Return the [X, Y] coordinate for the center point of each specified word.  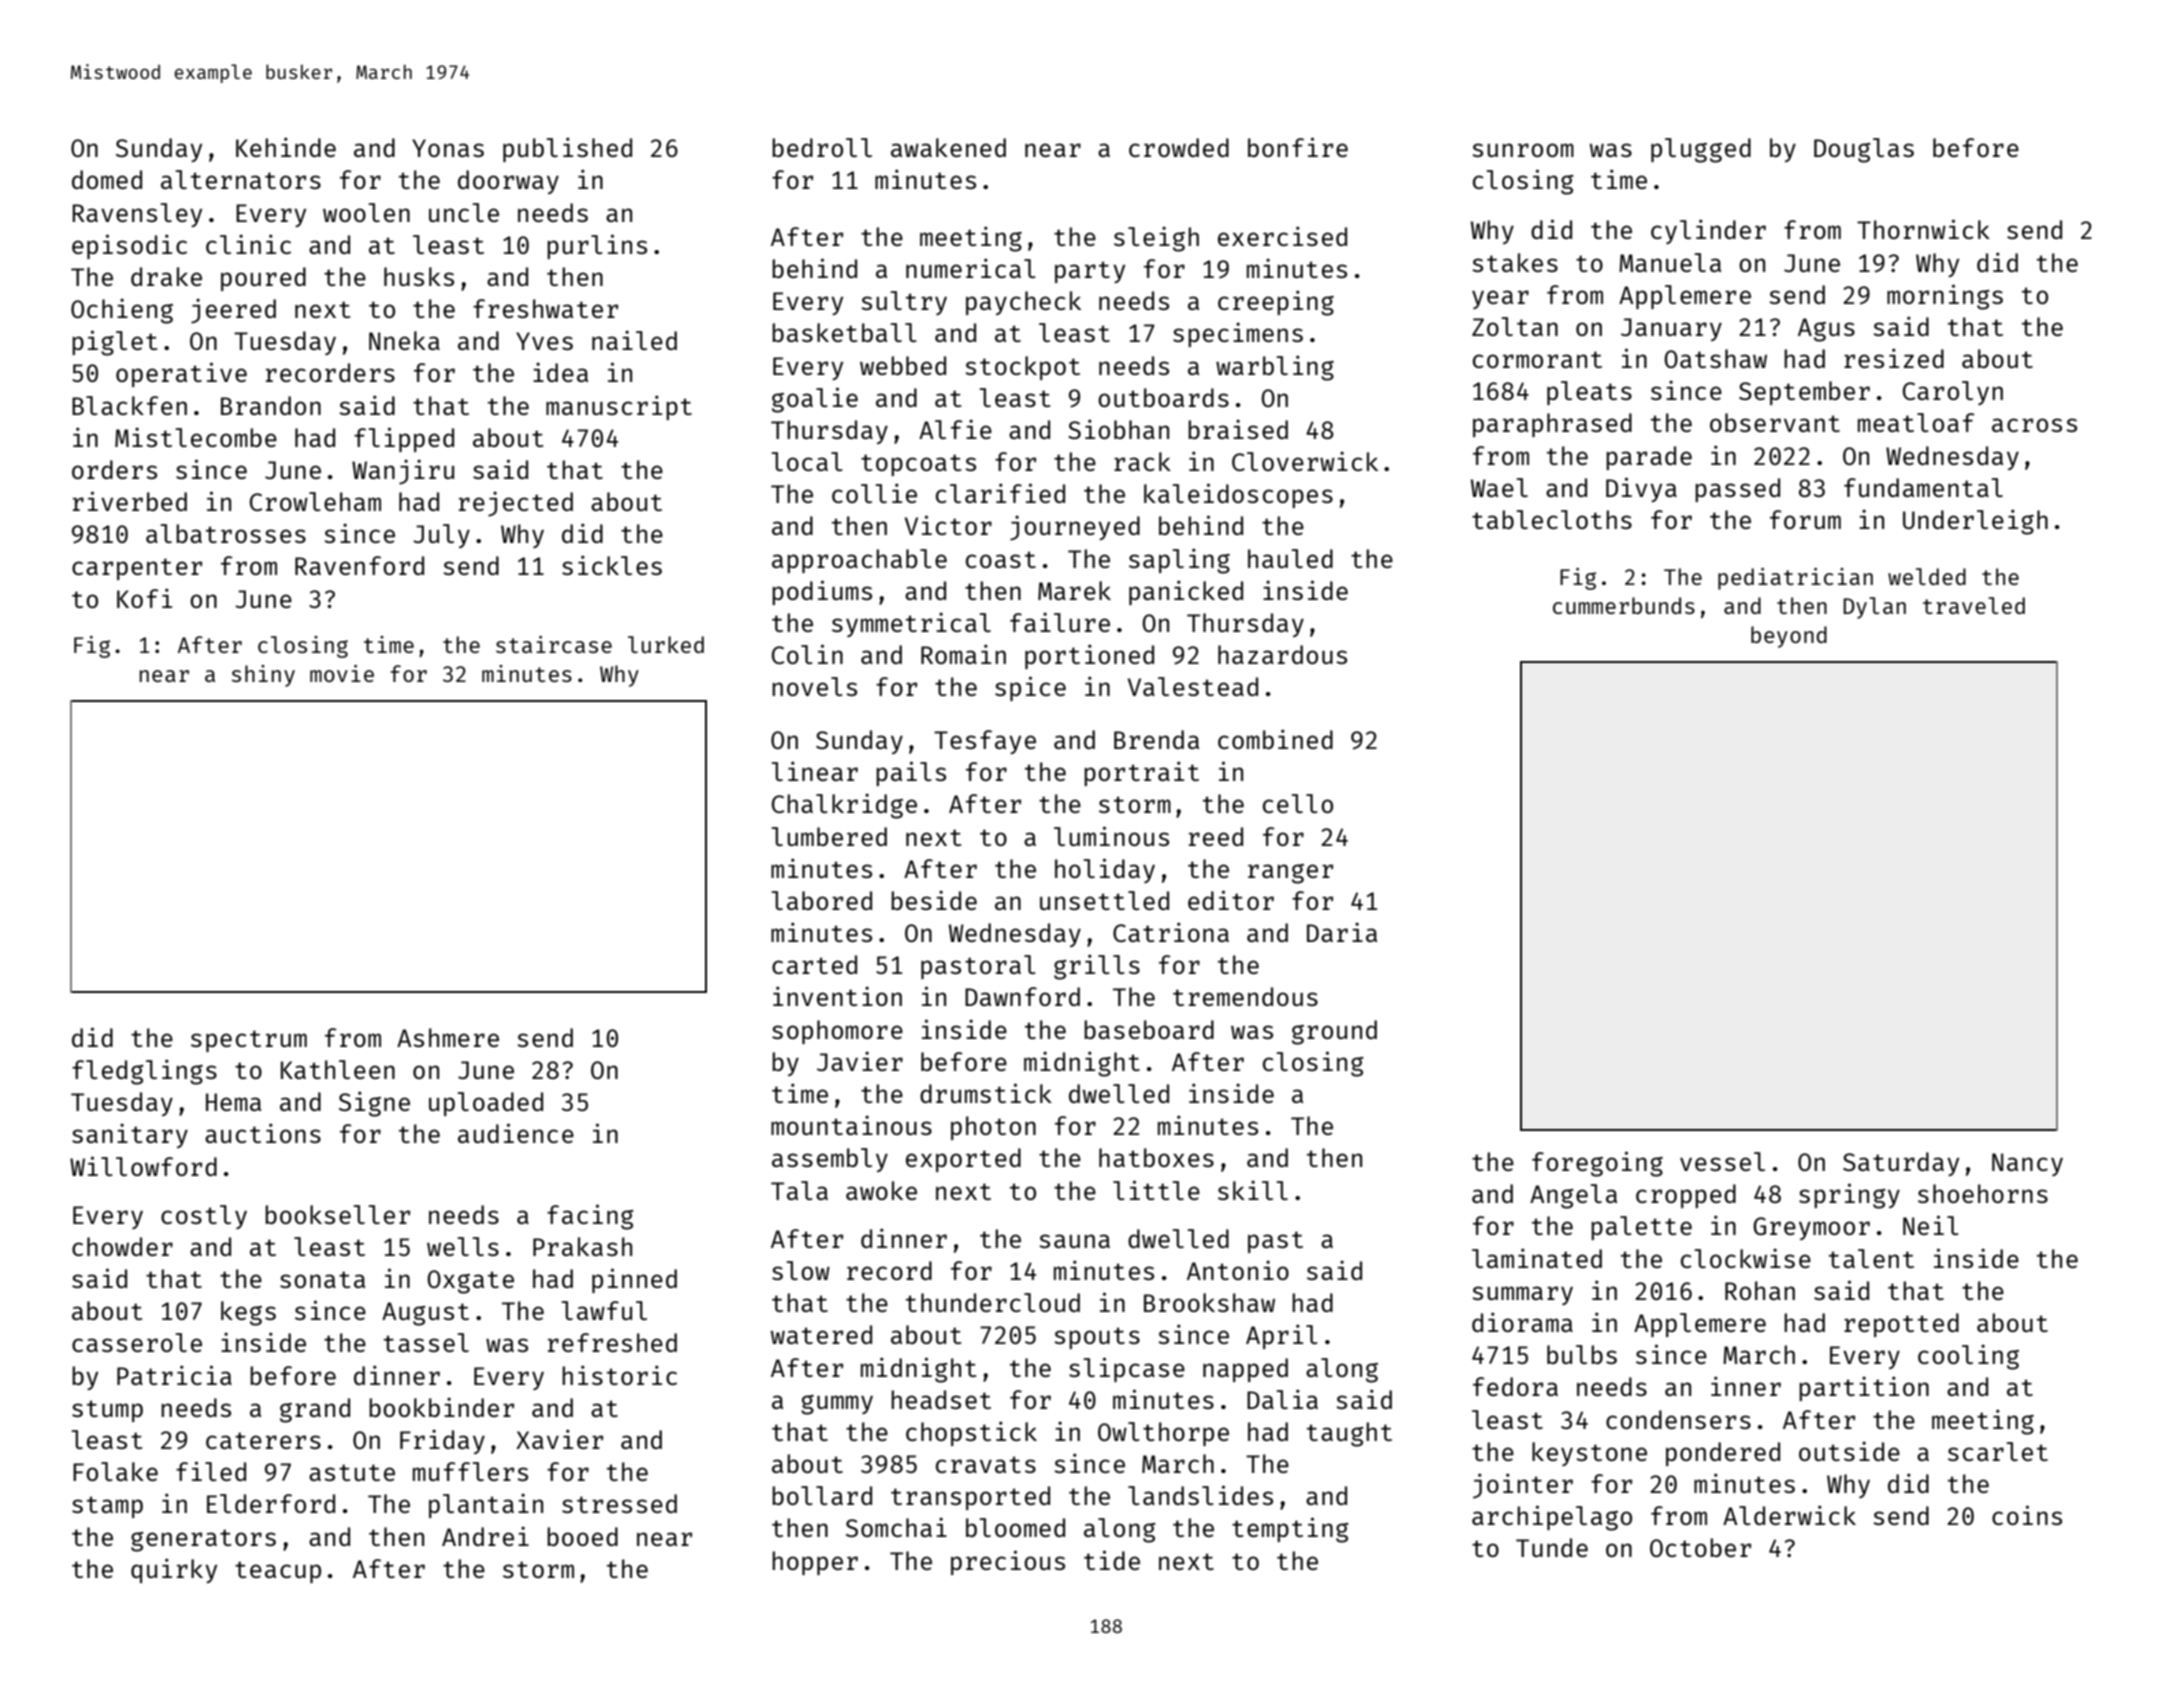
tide [1112, 1560]
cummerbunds [1624, 605]
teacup [278, 1572]
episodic [129, 246]
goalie [815, 400]
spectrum [249, 1041]
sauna [1074, 1241]
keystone [1589, 1454]
